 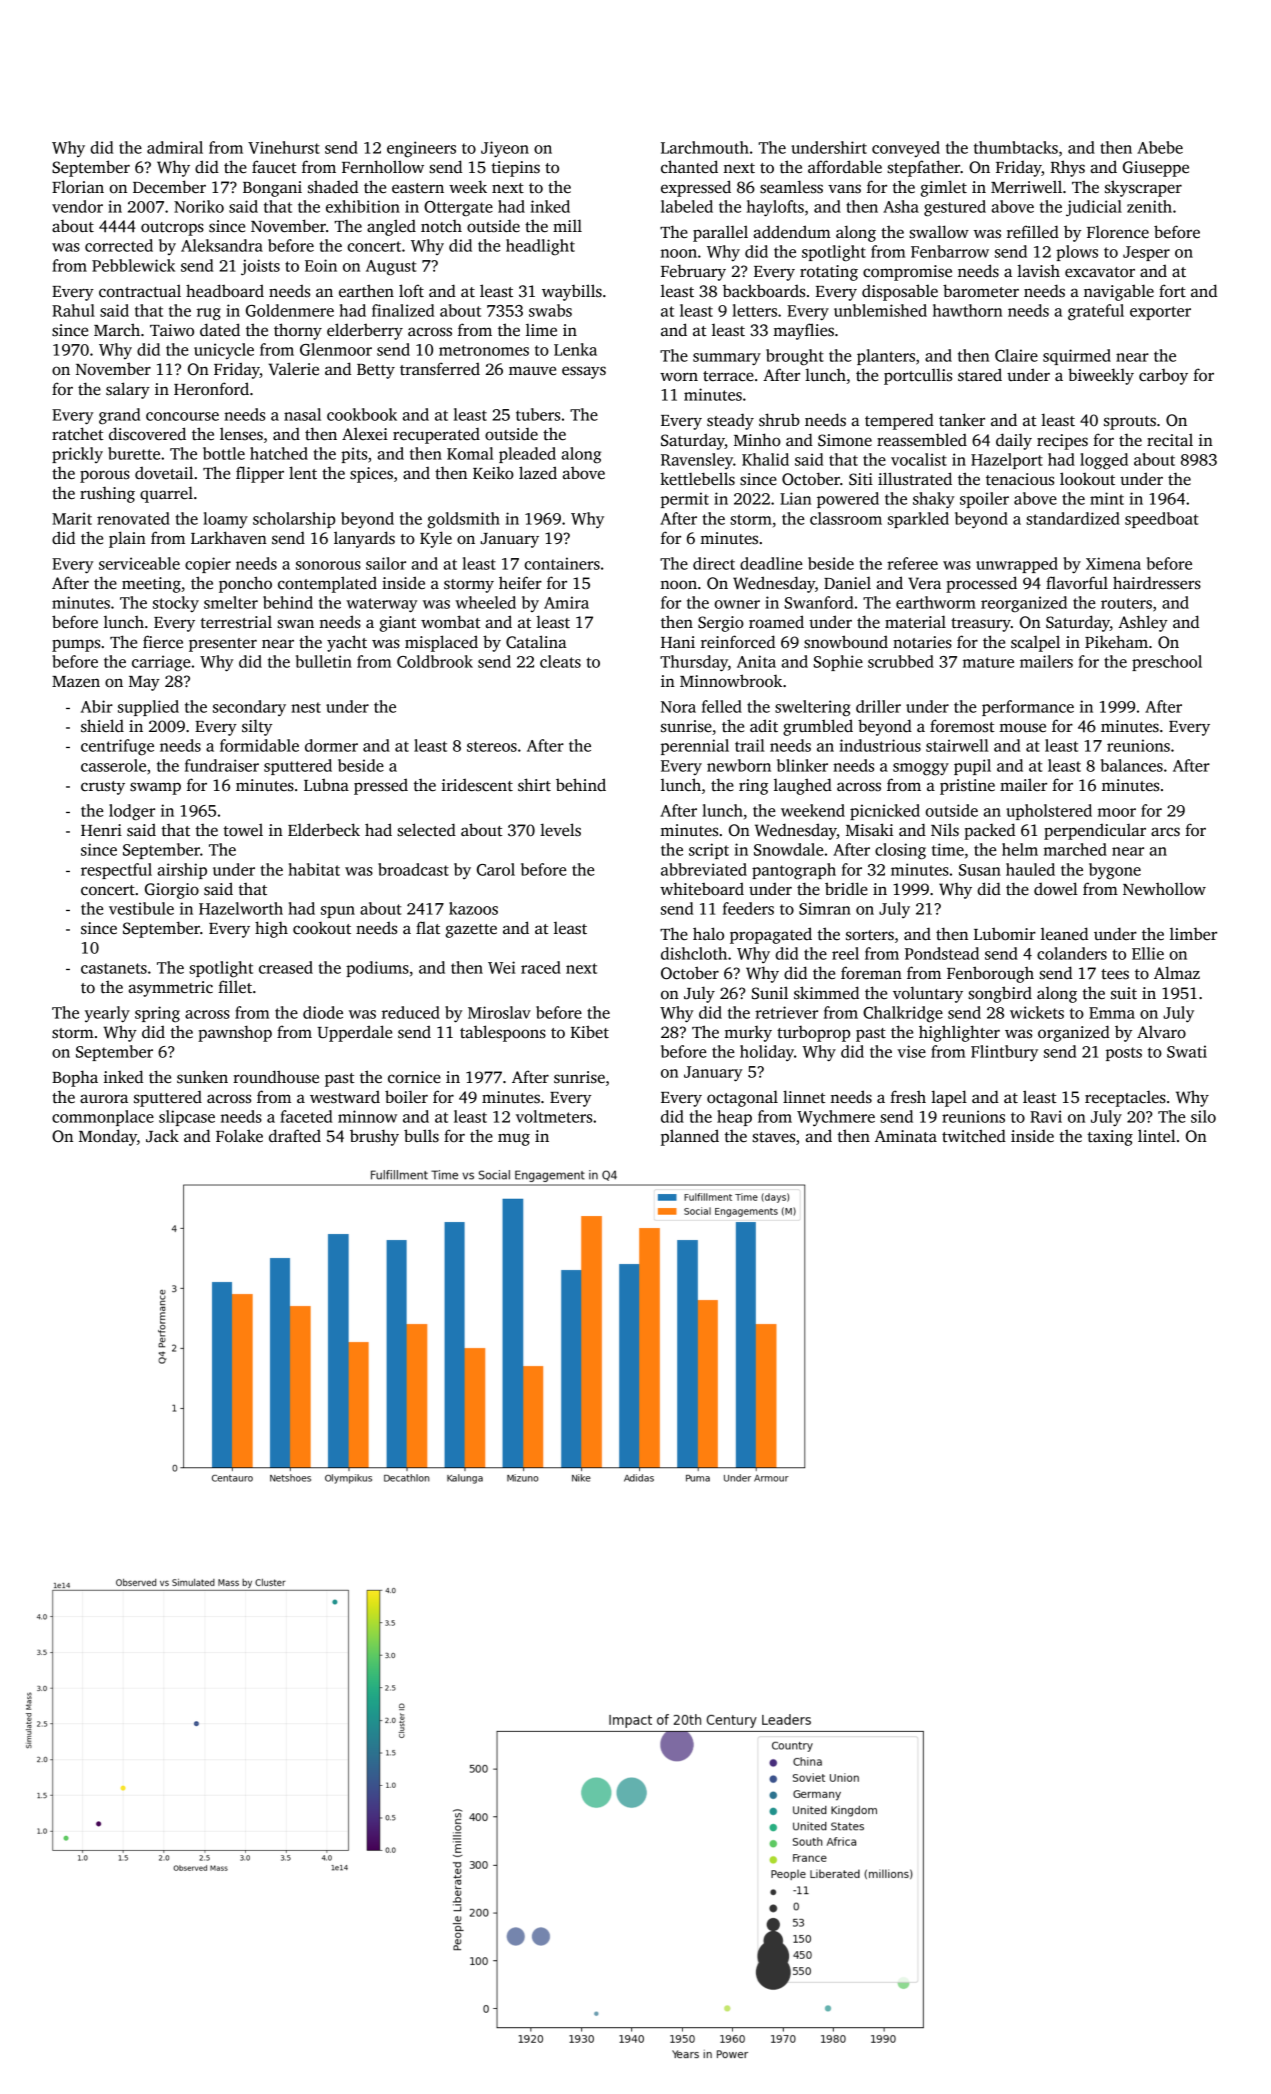 I want to click on cookout, so click(x=322, y=928).
